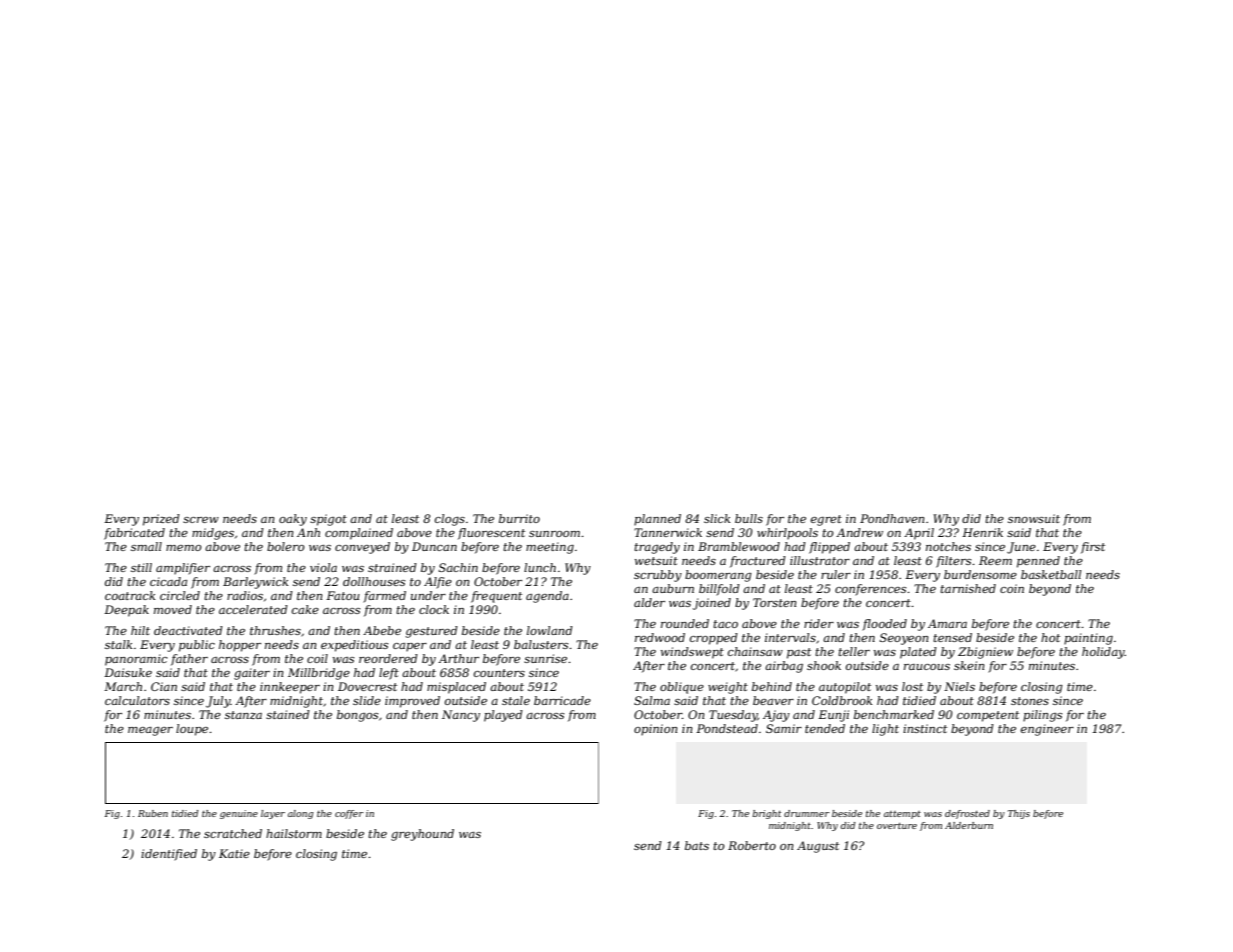  What do you see at coordinates (273, 814) in the document?
I see `layer` at bounding box center [273, 814].
